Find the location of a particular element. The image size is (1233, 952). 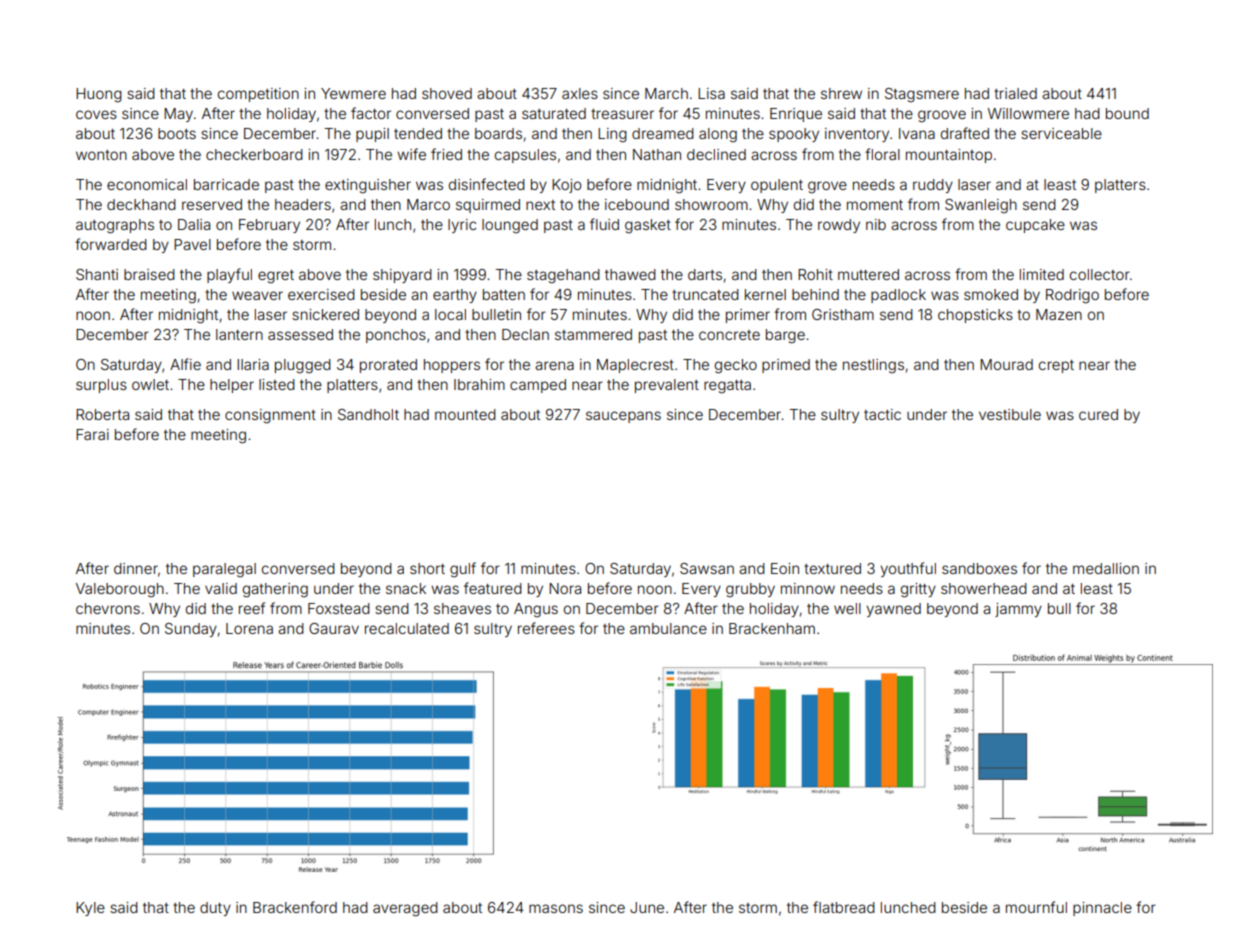

mournful is located at coordinates (1036, 907).
